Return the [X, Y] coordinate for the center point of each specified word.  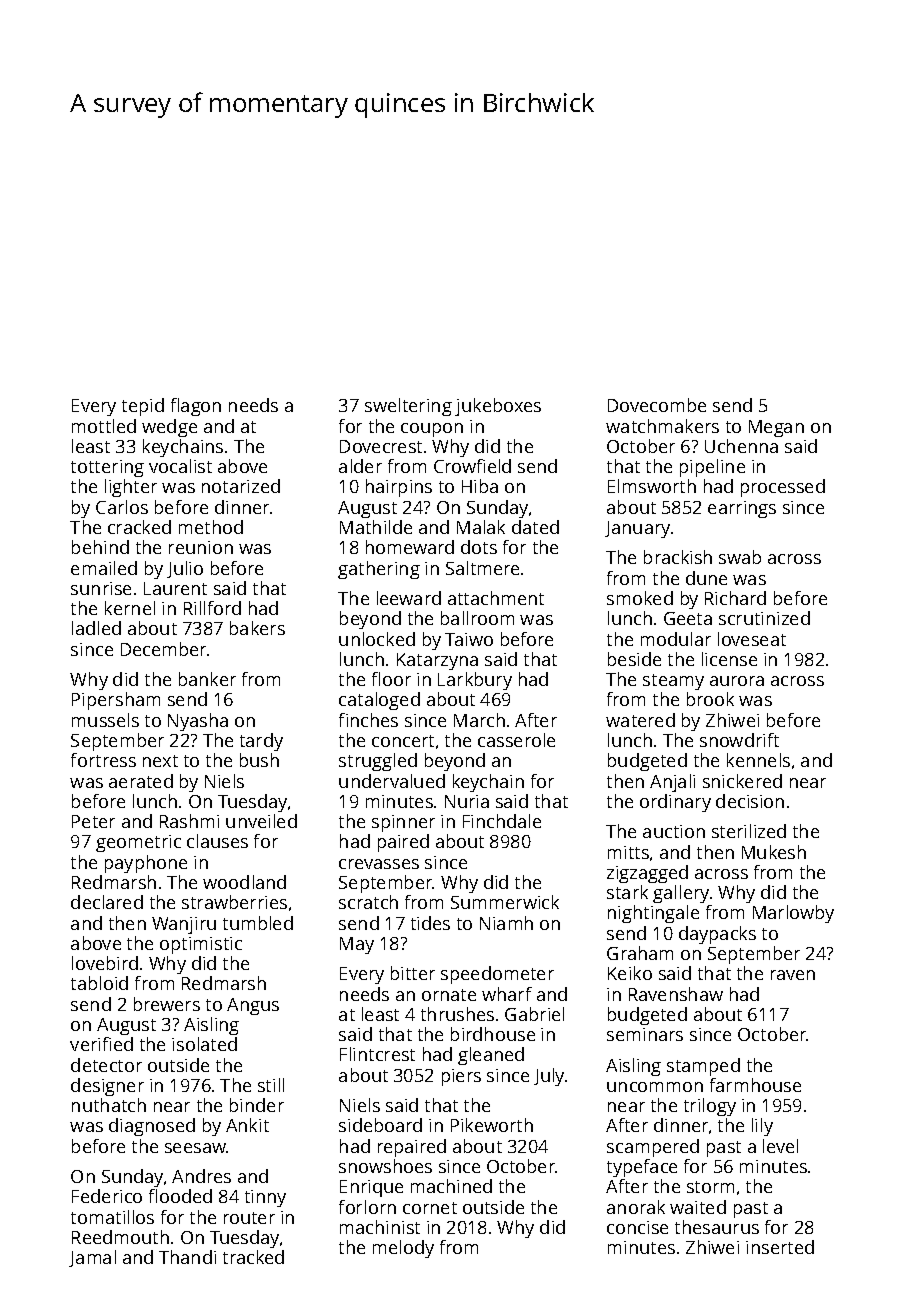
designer [107, 1087]
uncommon [655, 1087]
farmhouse [755, 1085]
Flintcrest [377, 1054]
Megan [776, 428]
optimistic [201, 945]
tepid [143, 407]
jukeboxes [498, 407]
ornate [449, 995]
